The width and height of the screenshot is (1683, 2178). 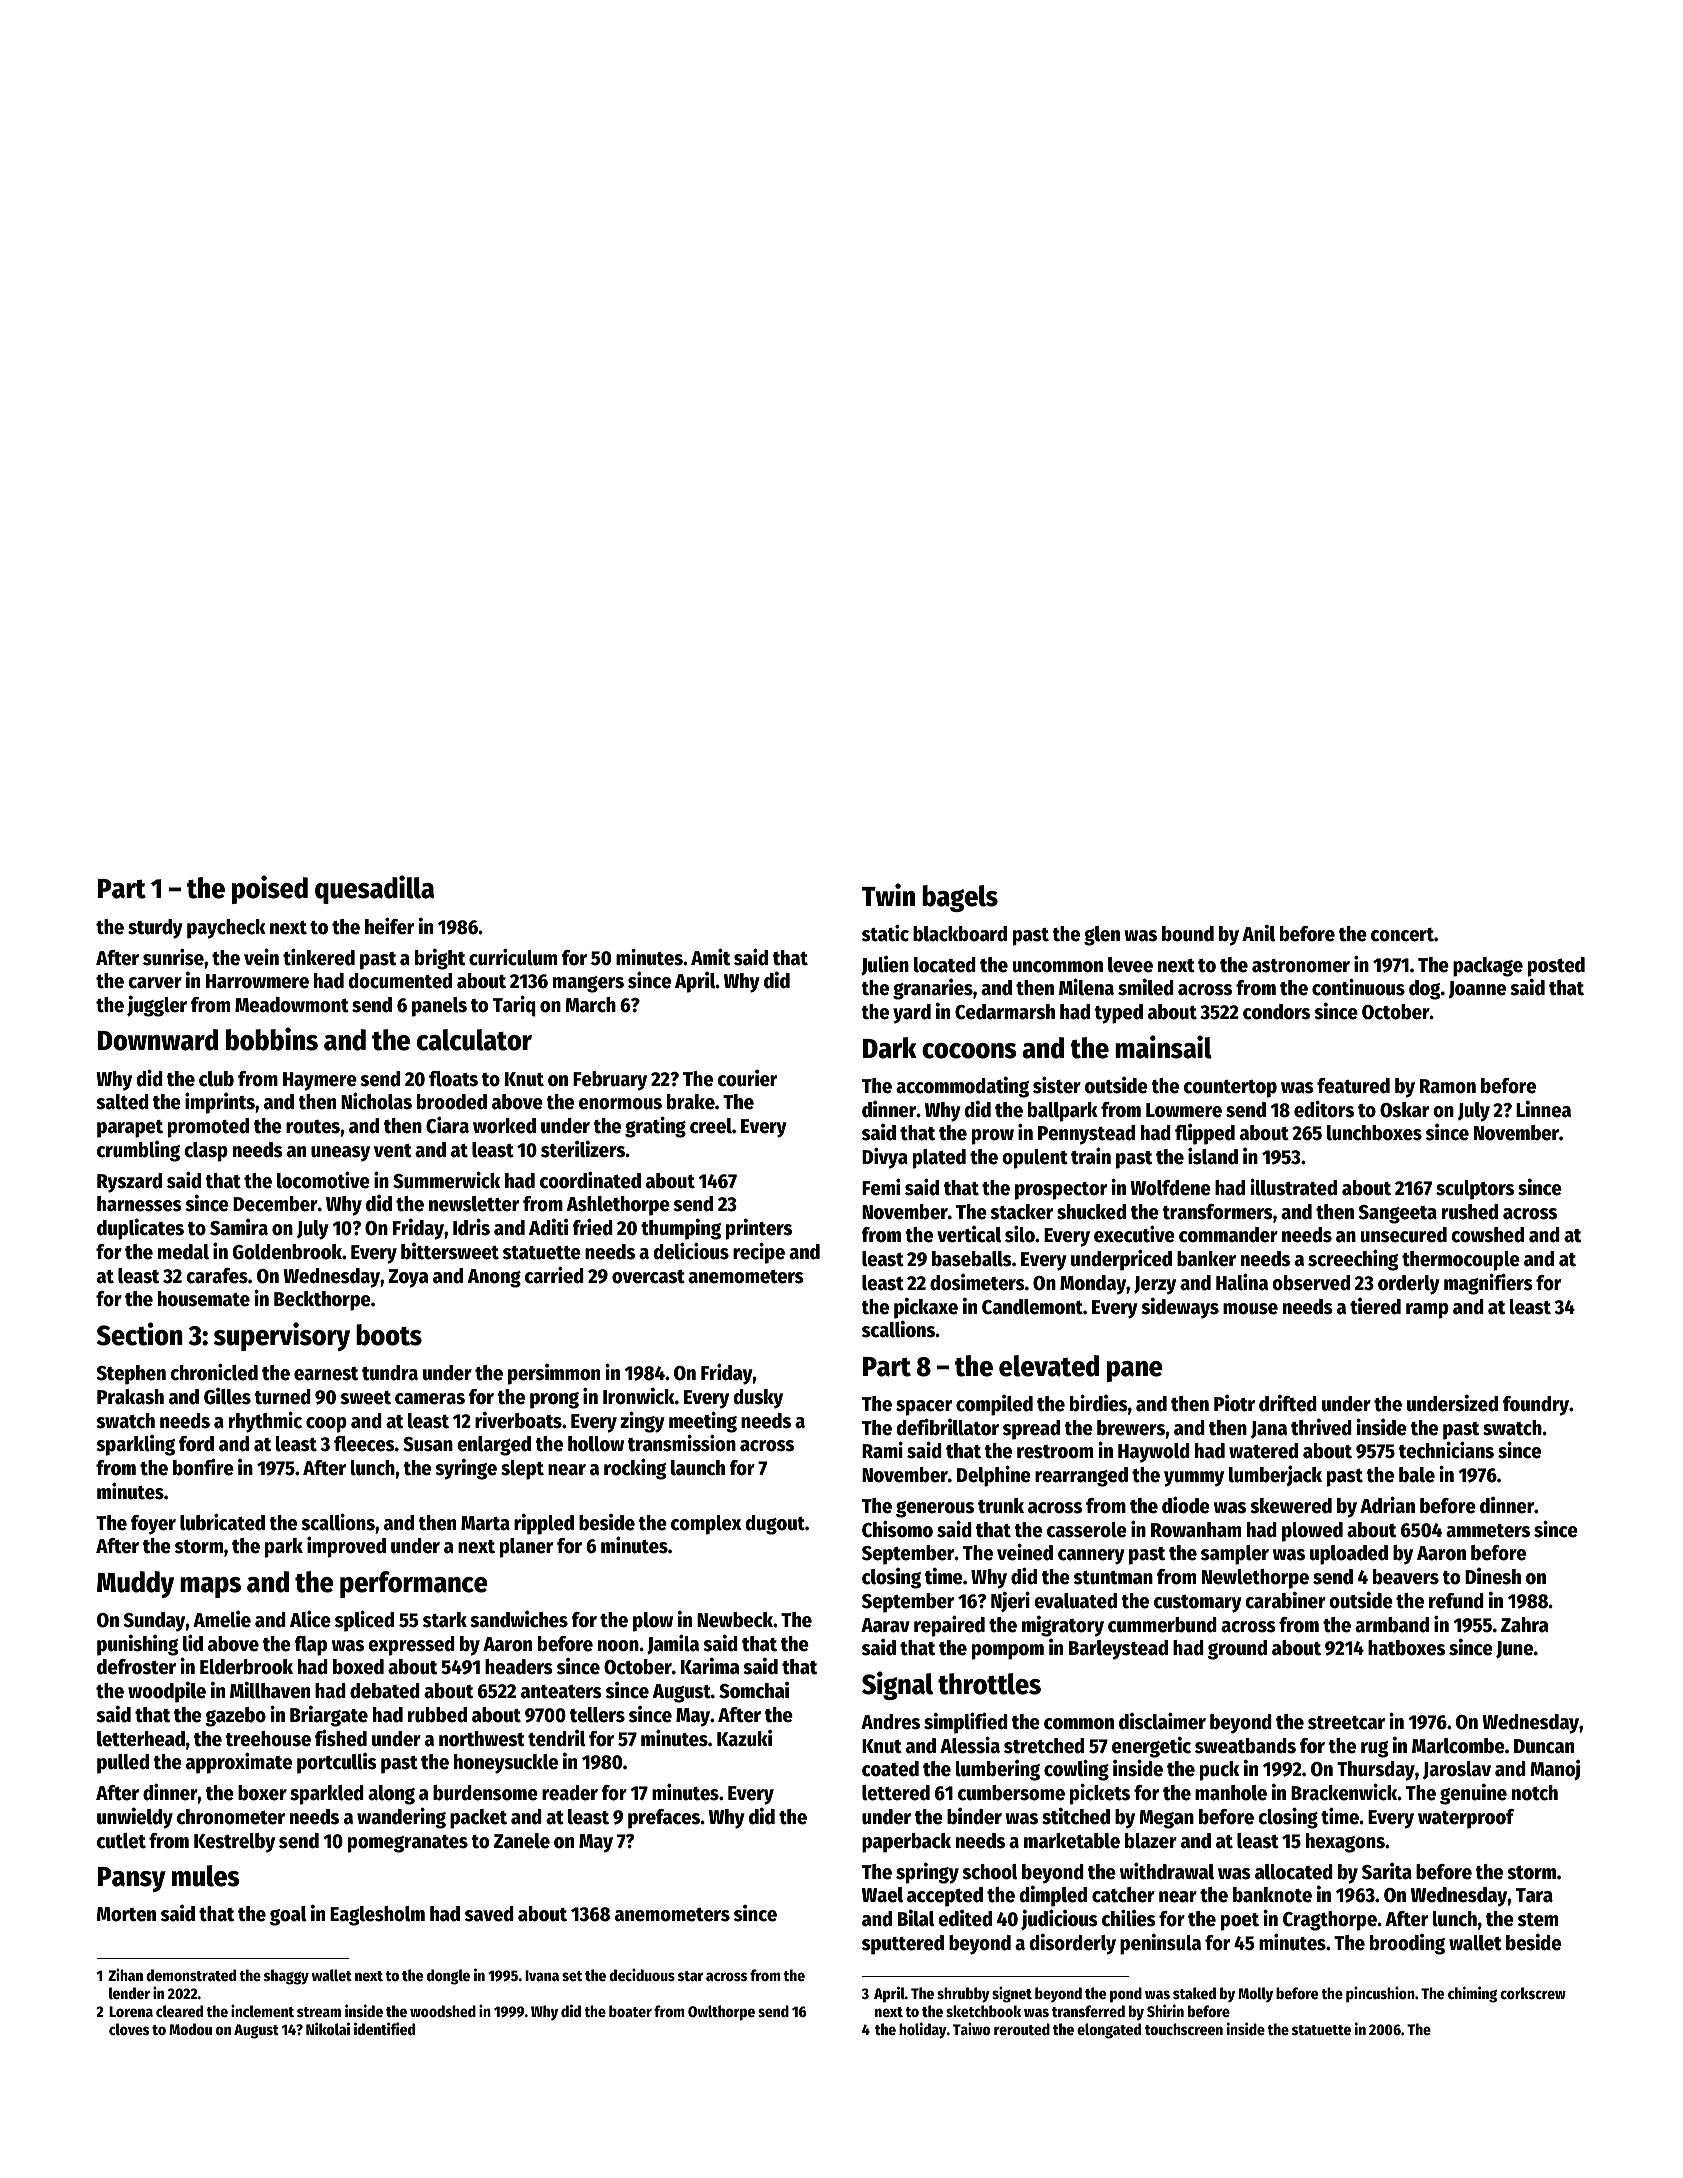 What do you see at coordinates (135, 1584) in the screenshot?
I see `Muddy` at bounding box center [135, 1584].
